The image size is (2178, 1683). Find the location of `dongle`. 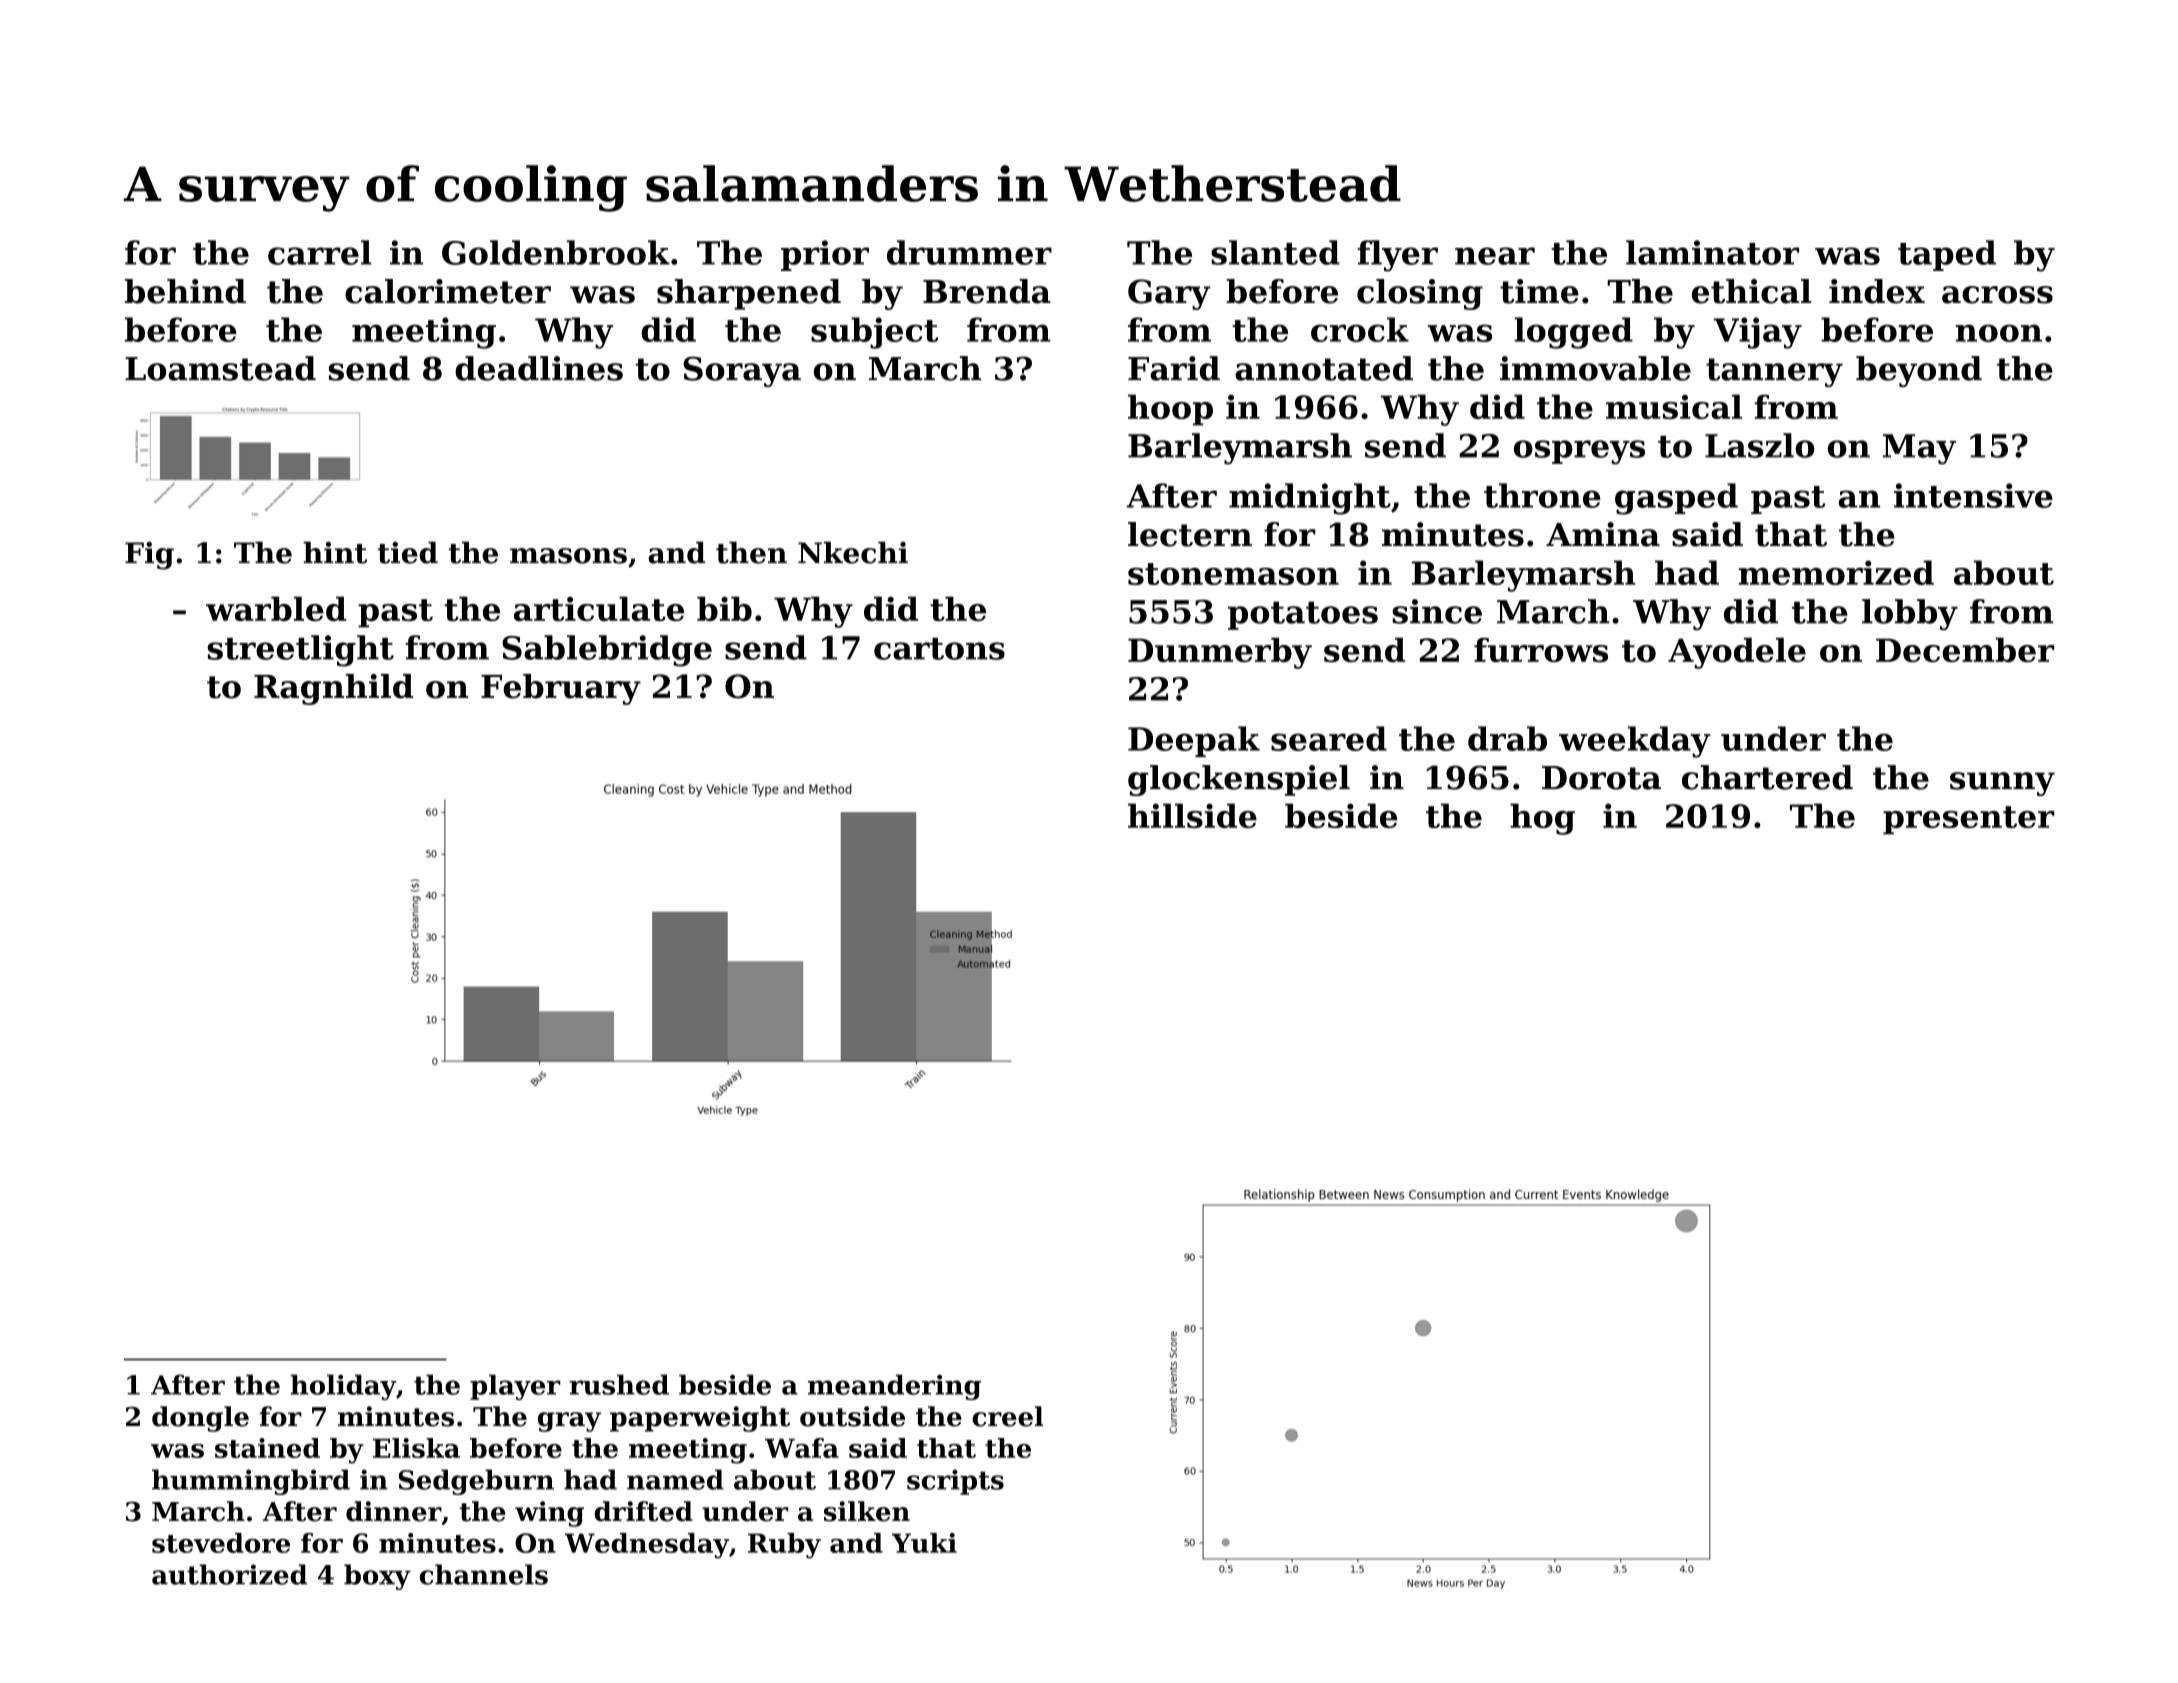

dongle is located at coordinates (200, 1419).
